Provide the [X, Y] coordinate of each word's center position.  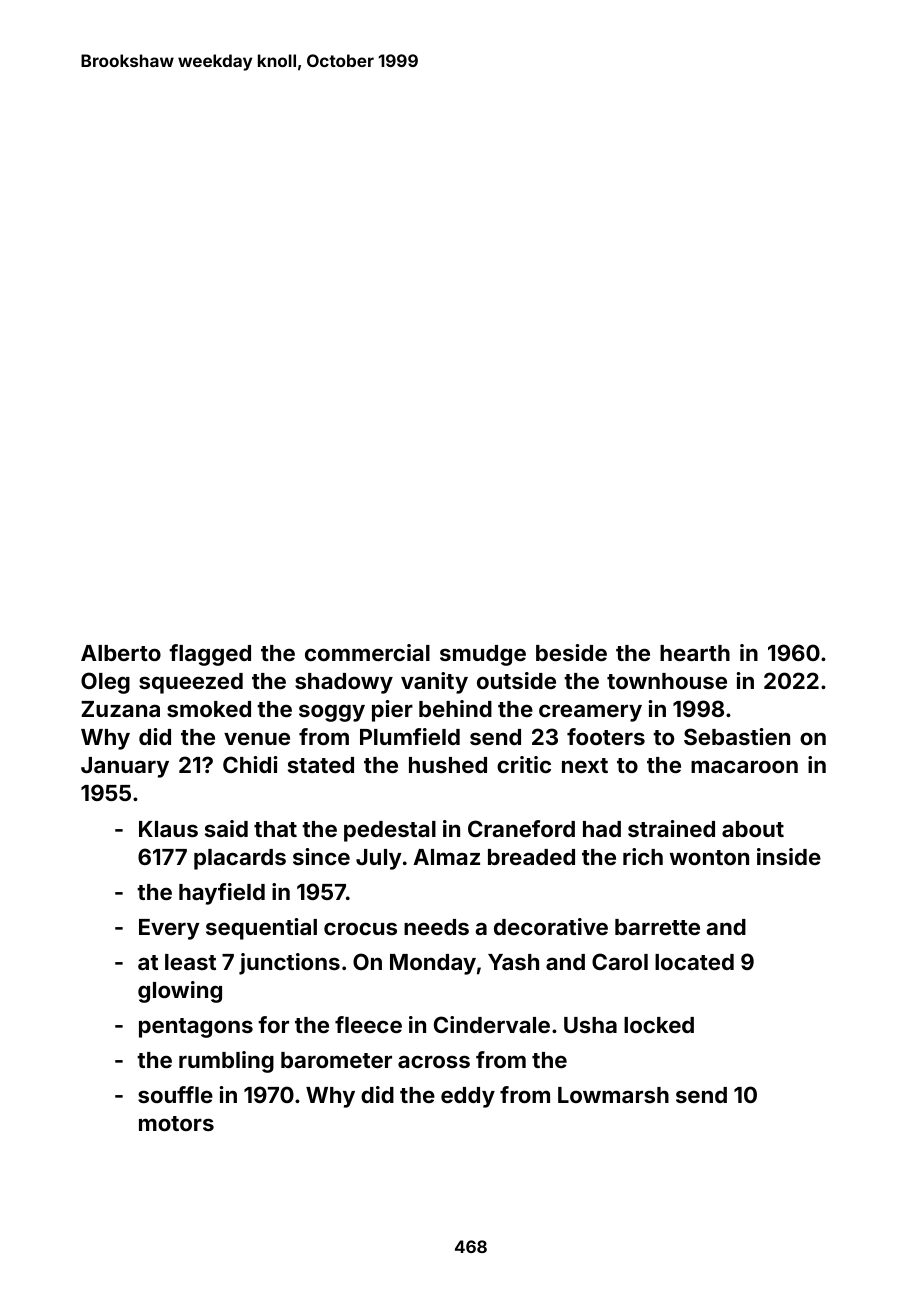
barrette [657, 927]
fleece [368, 1024]
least [190, 962]
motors [176, 1123]
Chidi [250, 764]
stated [321, 765]
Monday [433, 964]
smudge [483, 655]
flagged [210, 655]
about [753, 829]
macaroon [744, 766]
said [226, 828]
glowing [180, 992]
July [379, 859]
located [694, 962]
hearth [695, 653]
